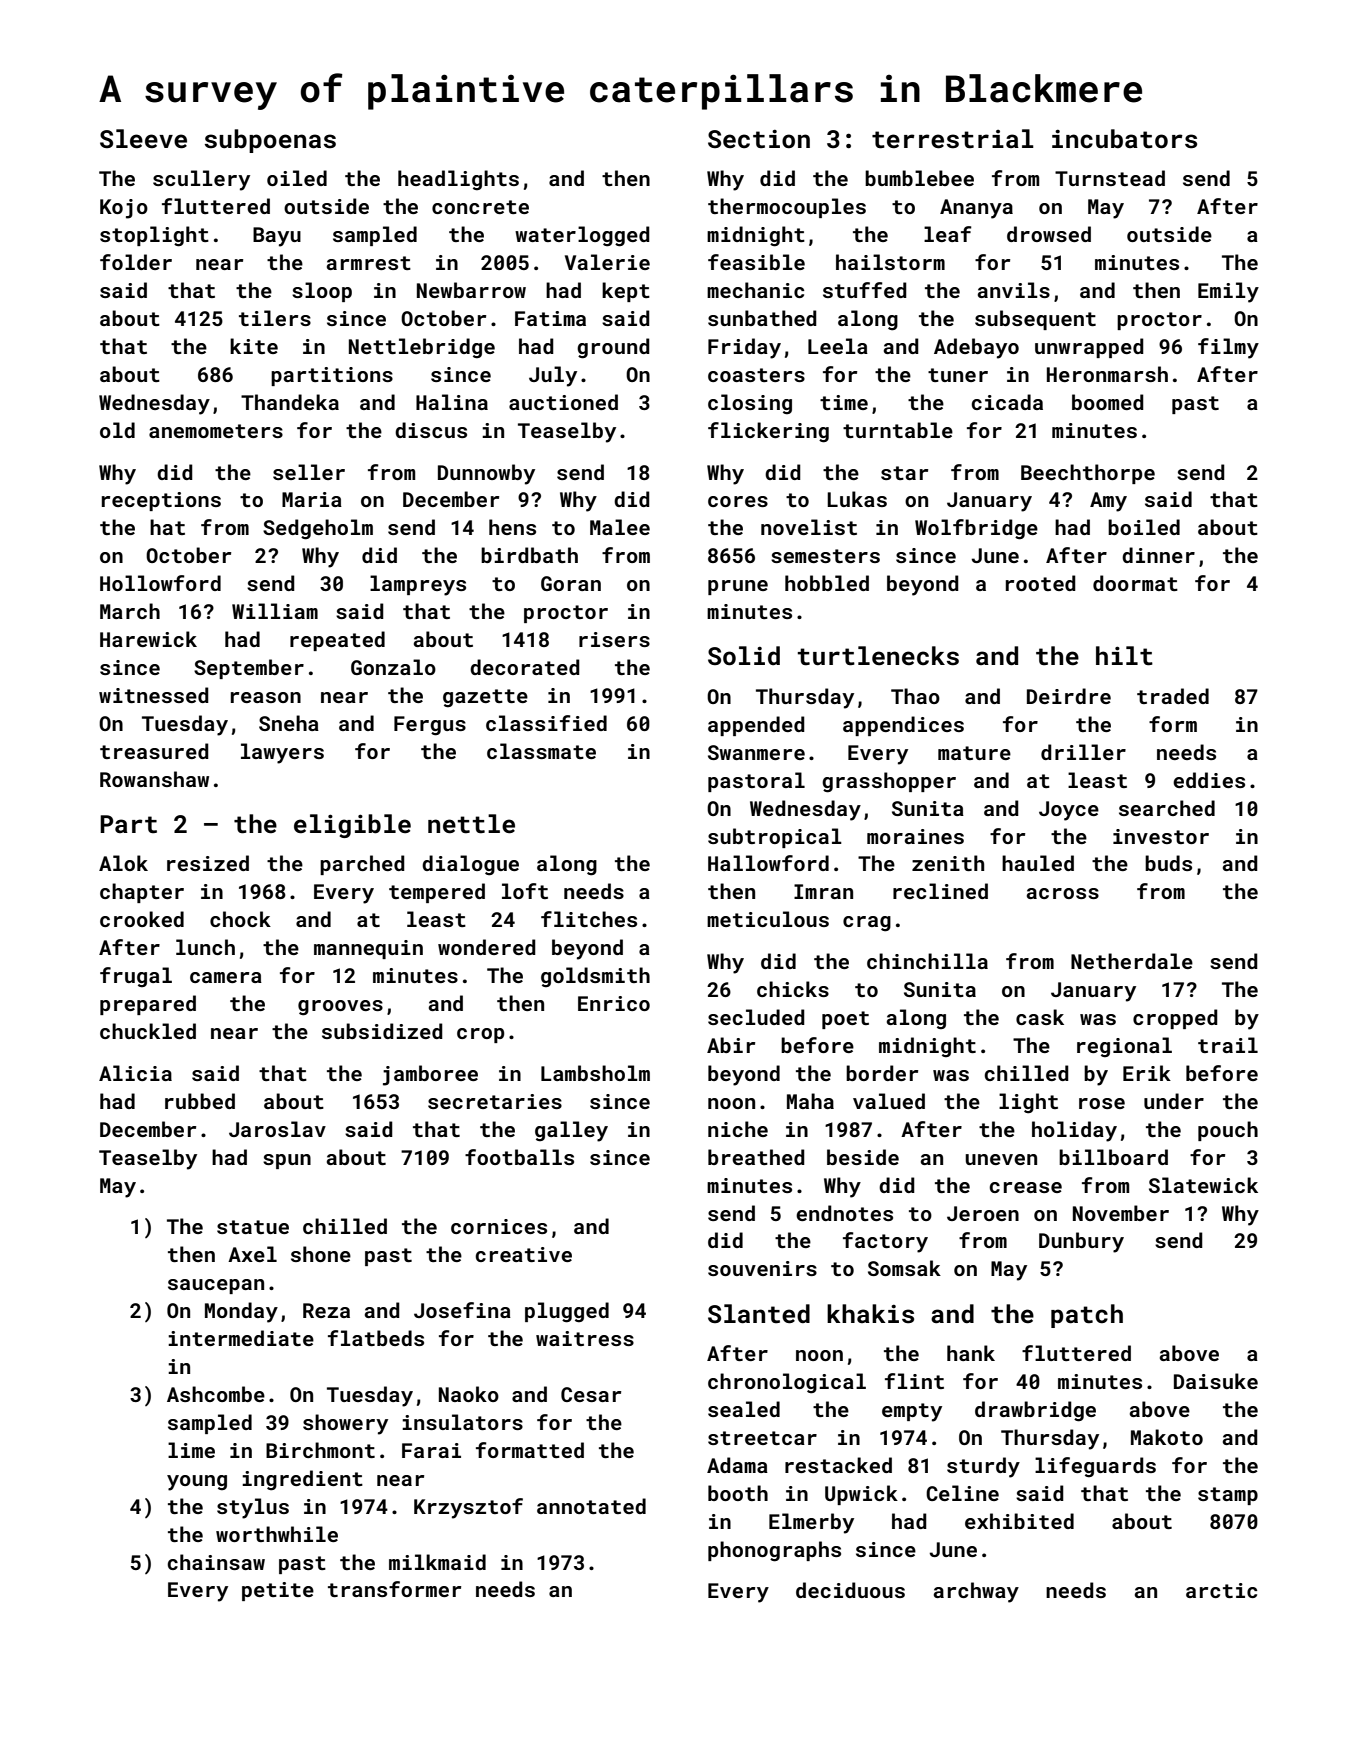  Describe the element at coordinates (759, 139) in the screenshot. I see `Section` at that location.
